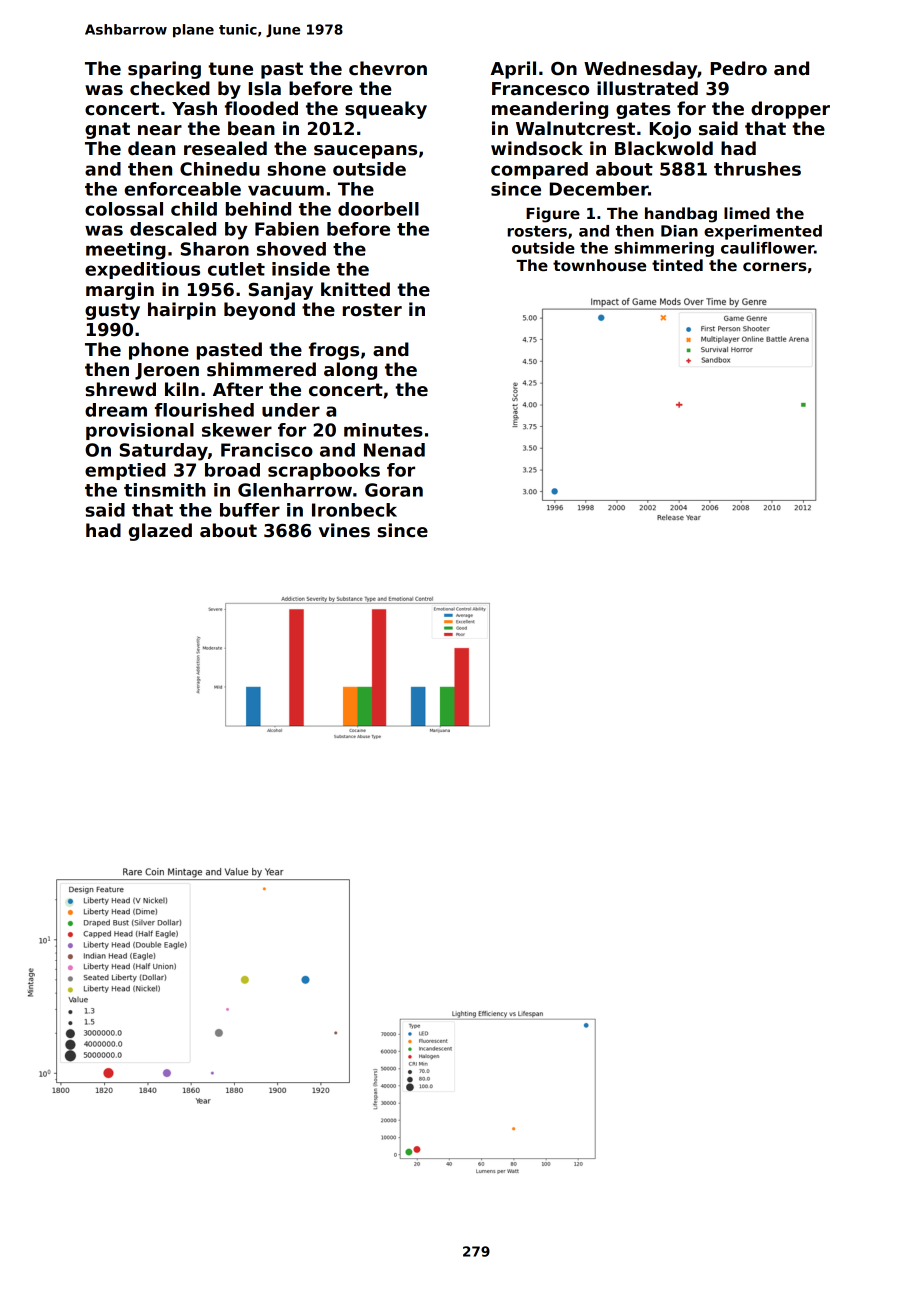 The height and width of the document is (1311, 924). I want to click on Goran, so click(394, 490).
